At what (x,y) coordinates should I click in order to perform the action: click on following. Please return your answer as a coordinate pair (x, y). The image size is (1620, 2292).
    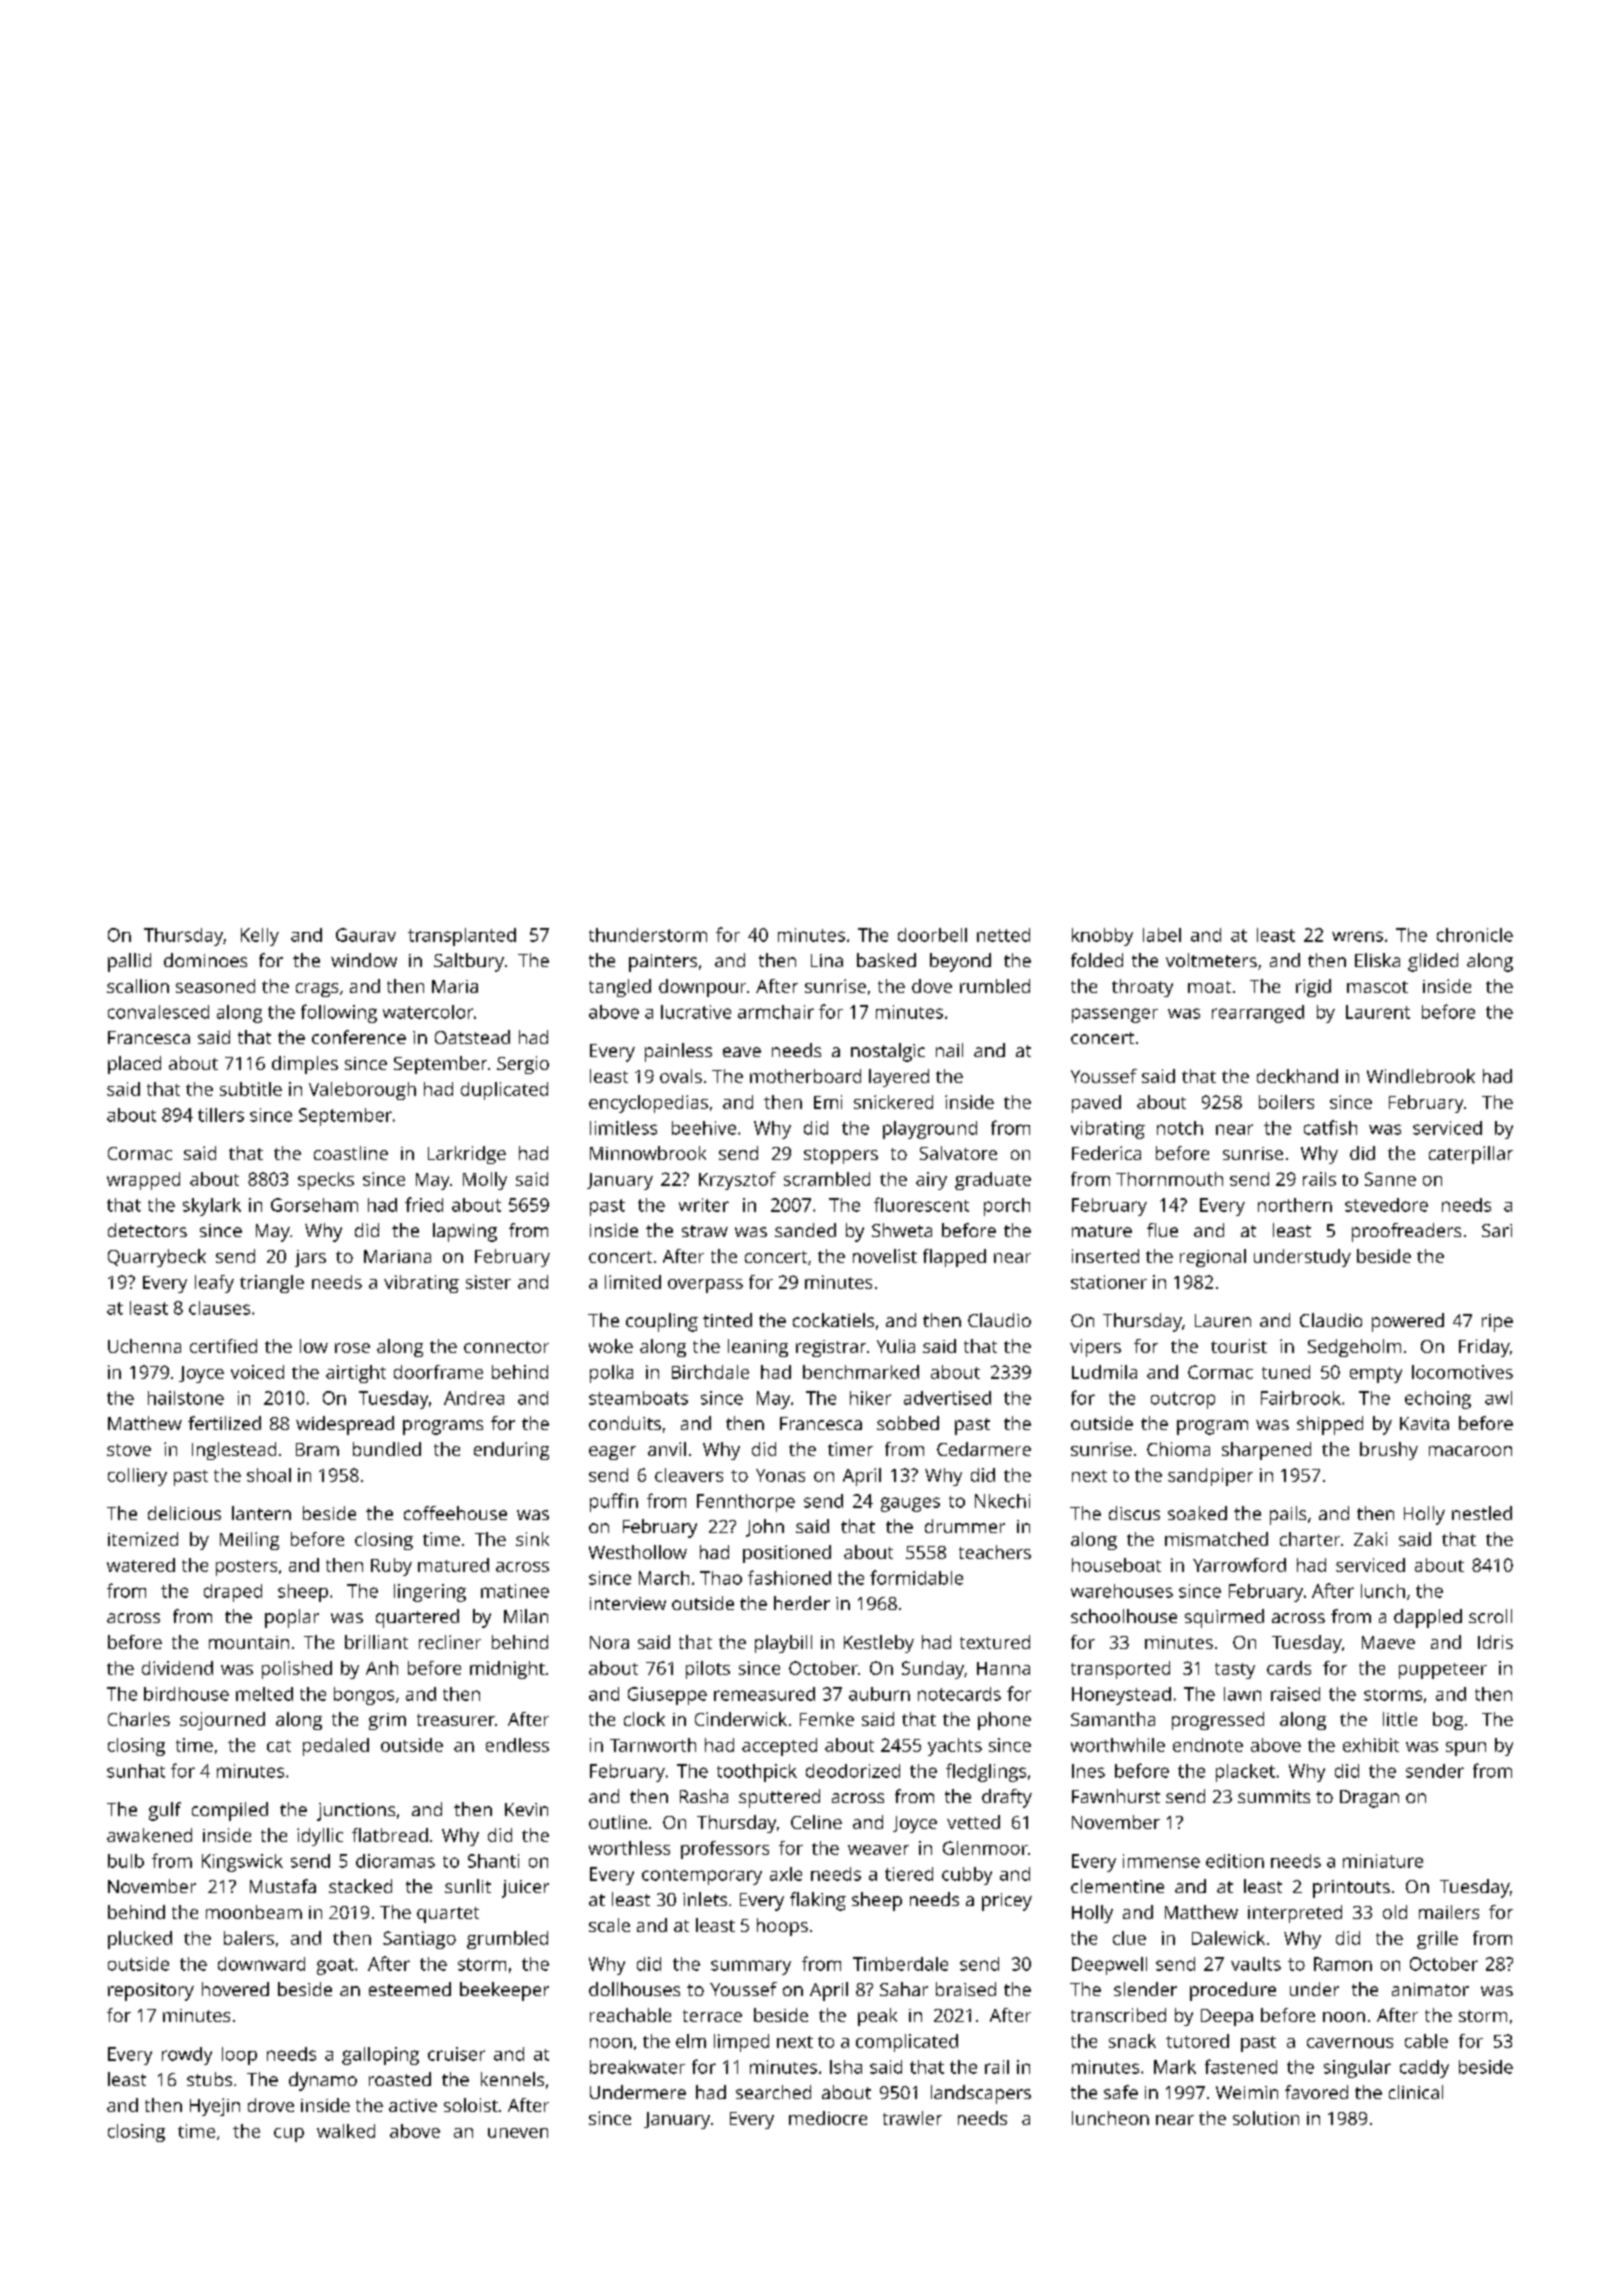
    Looking at the image, I should click on (339, 1013).
